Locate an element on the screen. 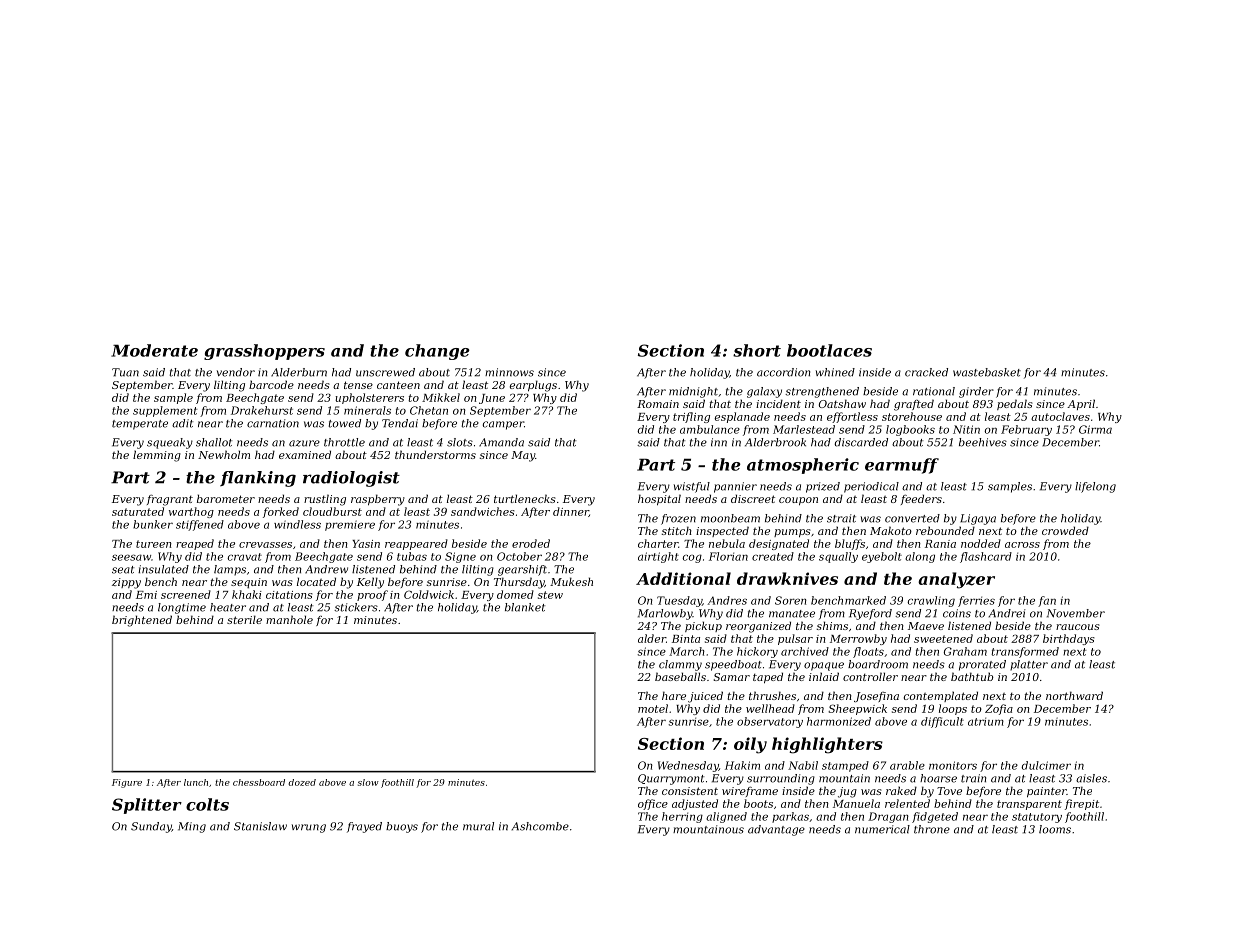  change is located at coordinates (437, 352).
